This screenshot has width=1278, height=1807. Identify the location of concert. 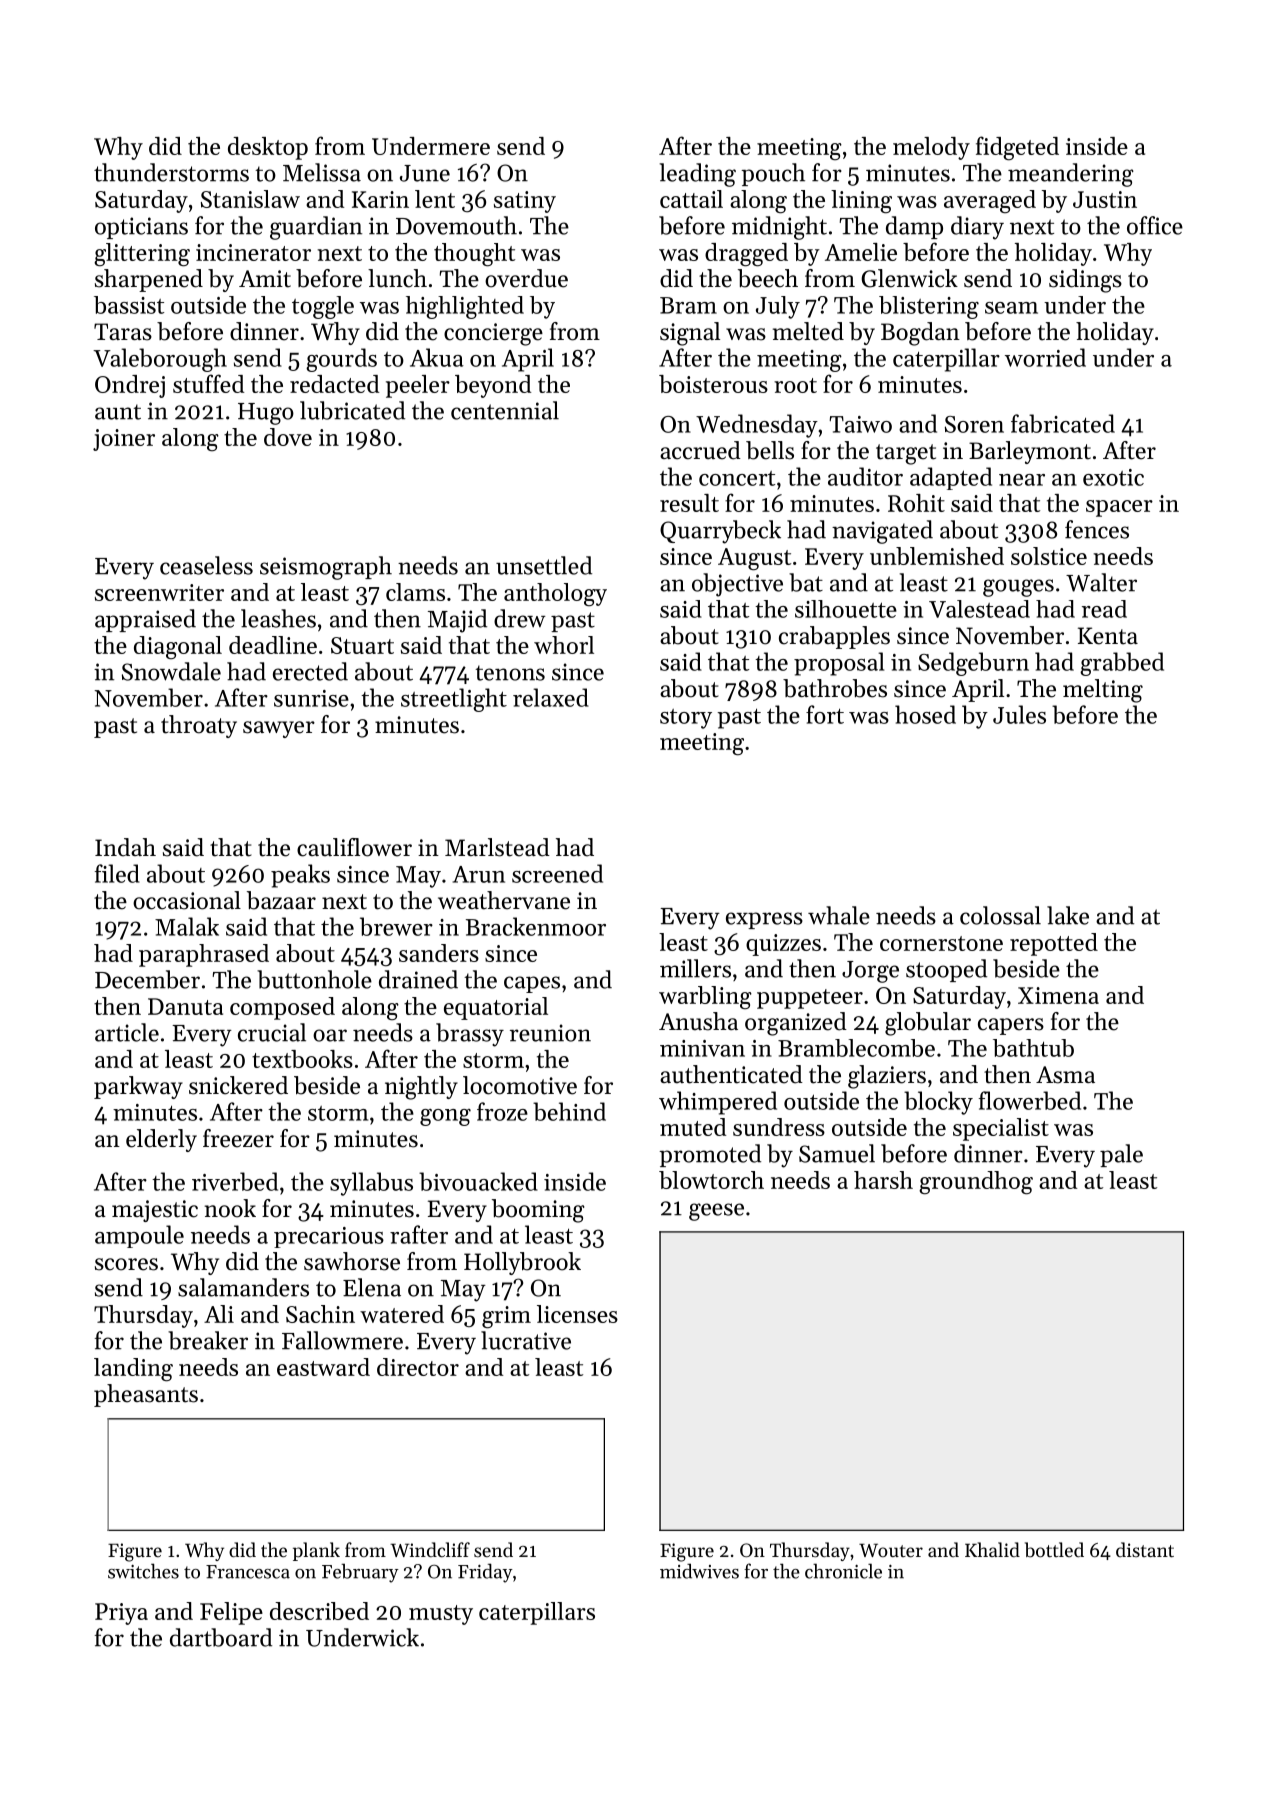
(737, 478).
